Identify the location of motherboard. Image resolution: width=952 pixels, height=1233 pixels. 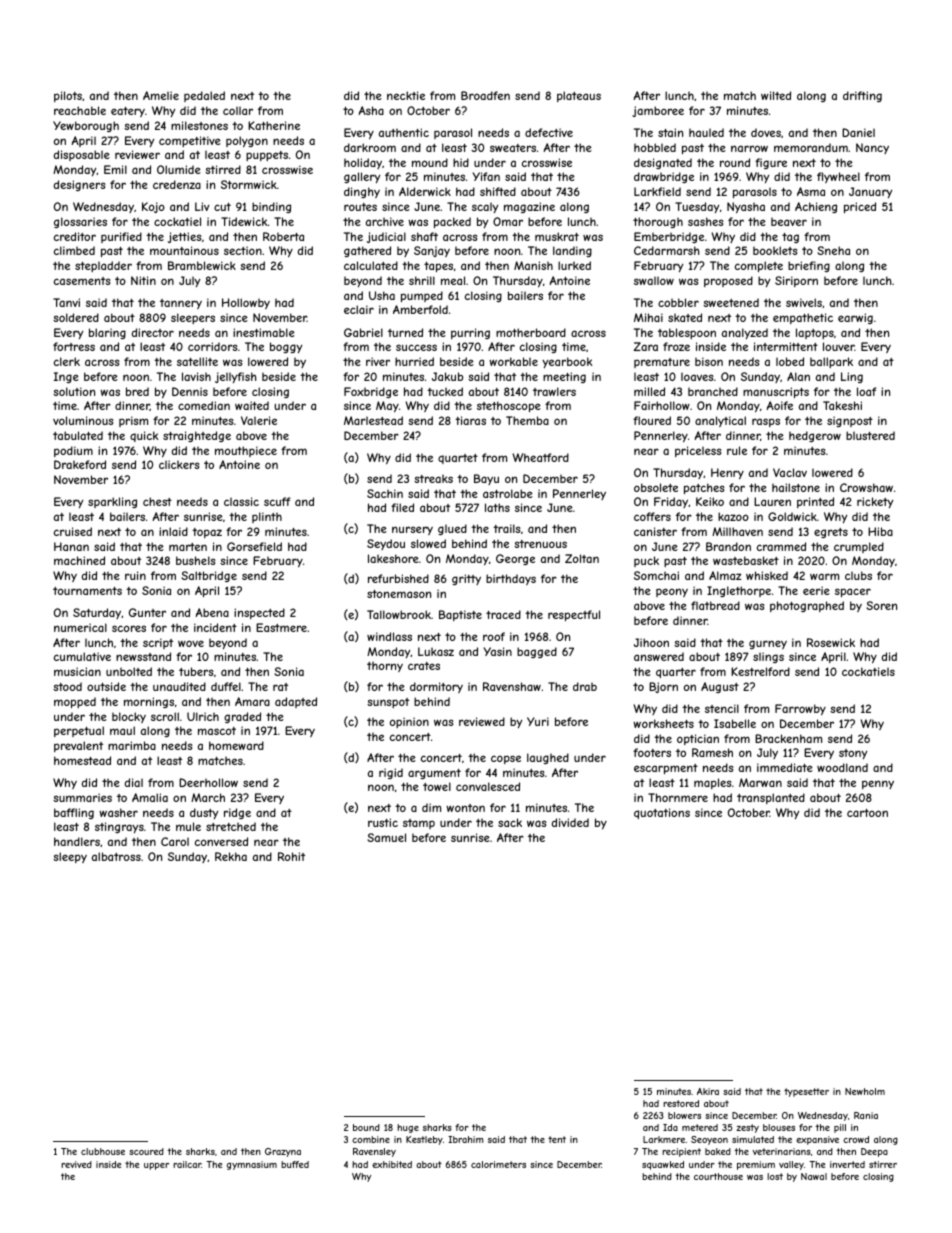
(531, 332).
